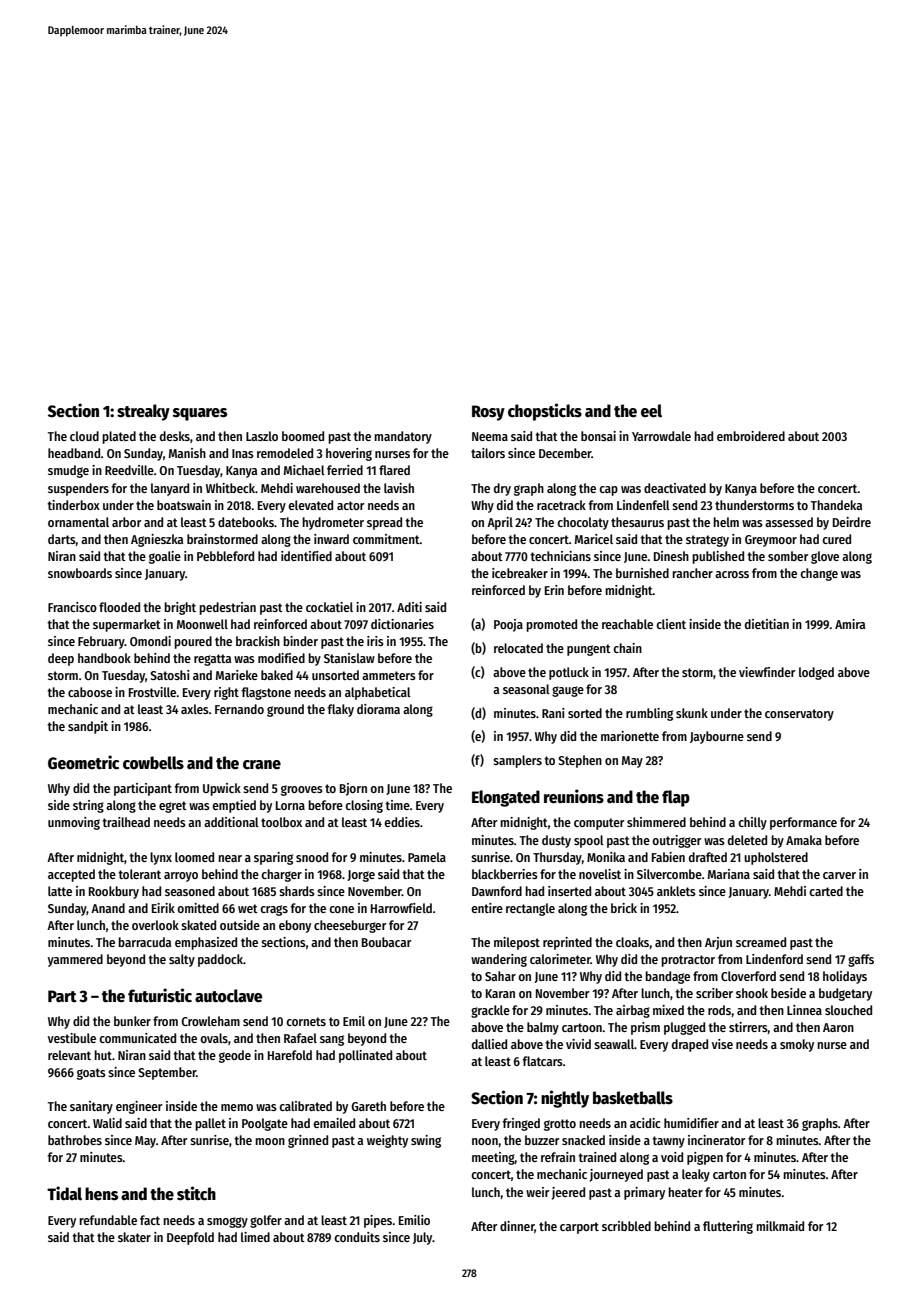  Describe the element at coordinates (488, 453) in the screenshot. I see `tailors` at that location.
